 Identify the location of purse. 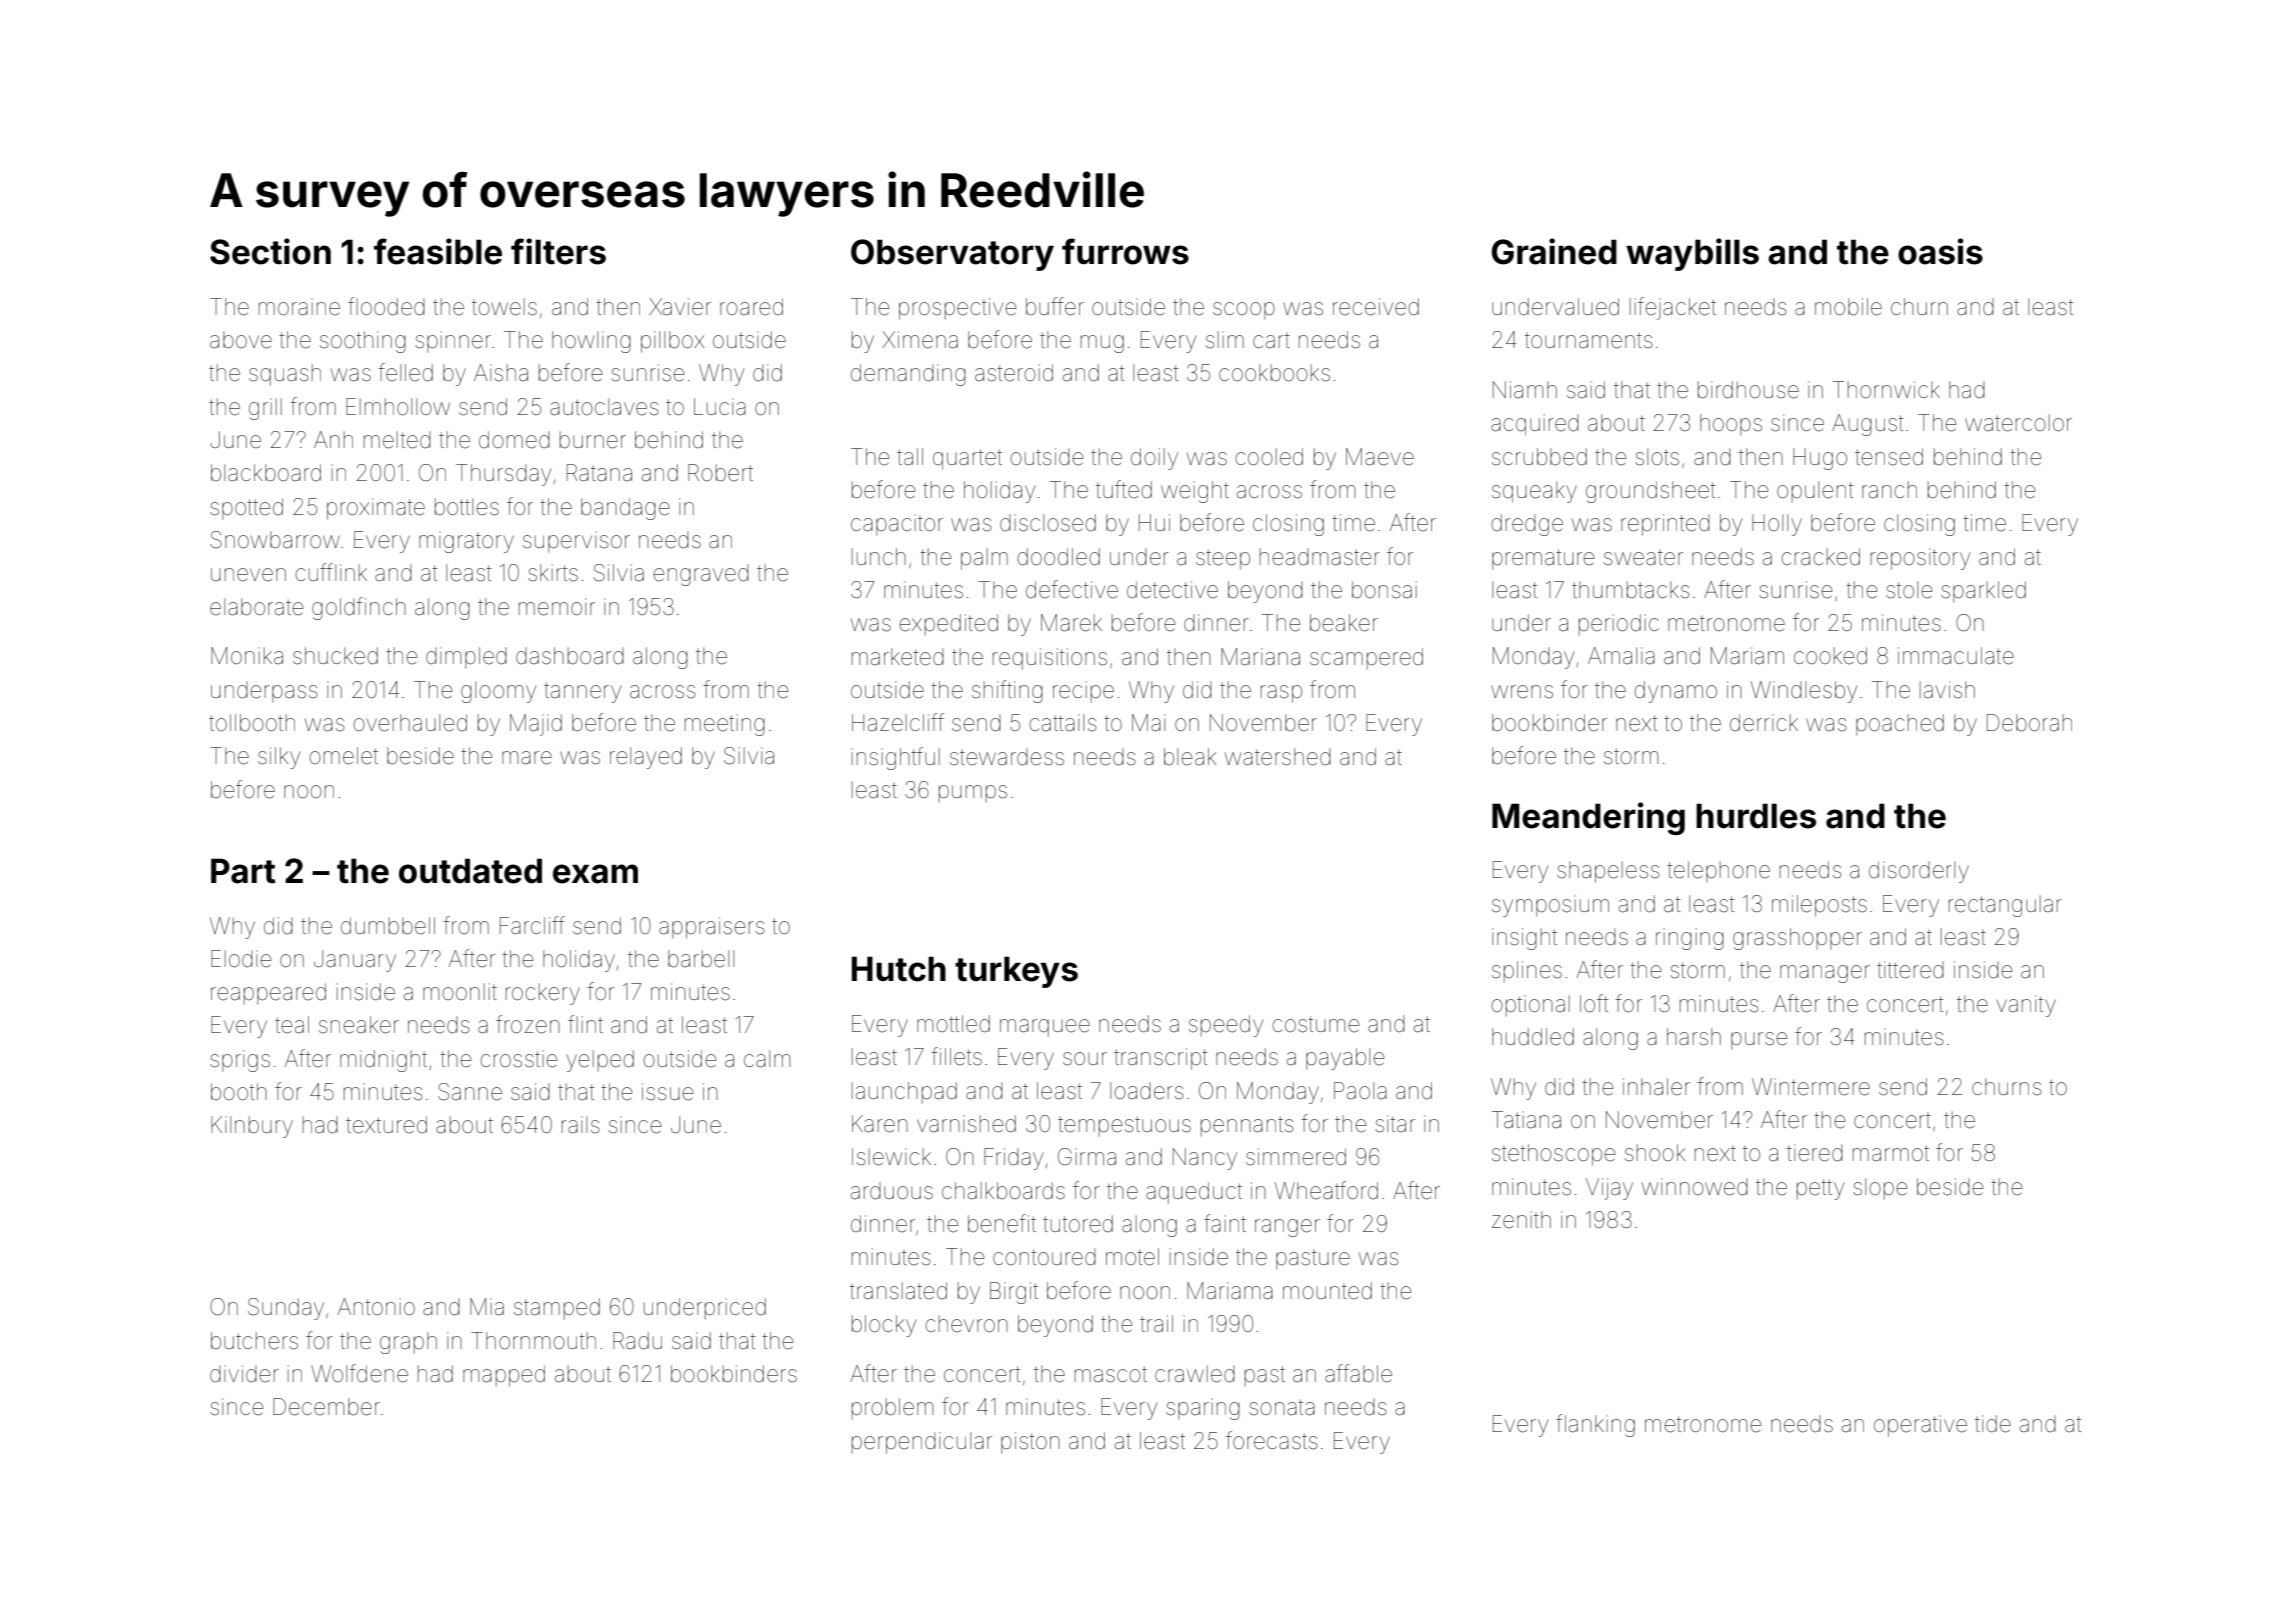
(1759, 1041).
